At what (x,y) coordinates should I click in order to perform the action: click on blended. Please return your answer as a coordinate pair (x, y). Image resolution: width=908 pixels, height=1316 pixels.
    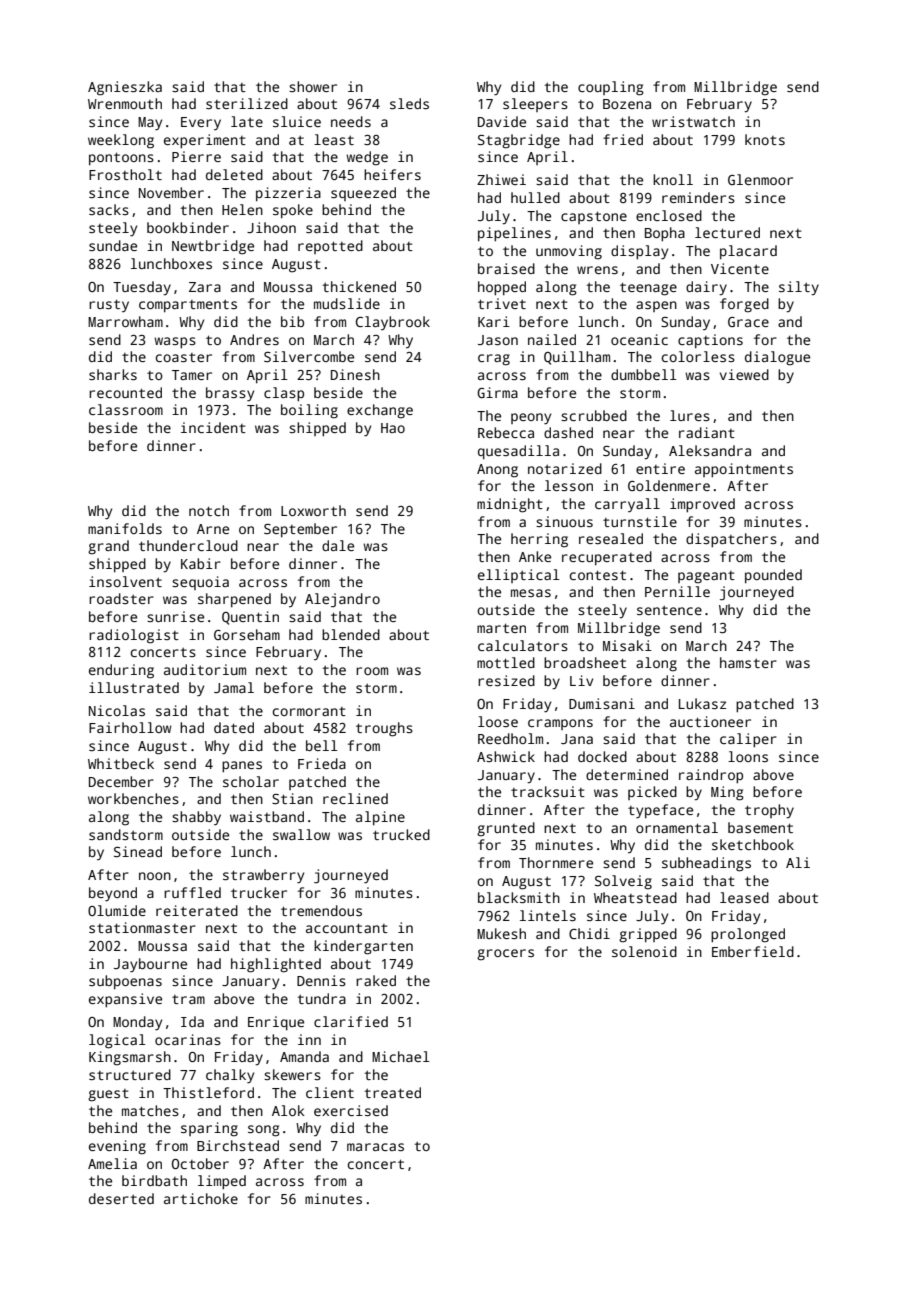
    Looking at the image, I should click on (351, 634).
